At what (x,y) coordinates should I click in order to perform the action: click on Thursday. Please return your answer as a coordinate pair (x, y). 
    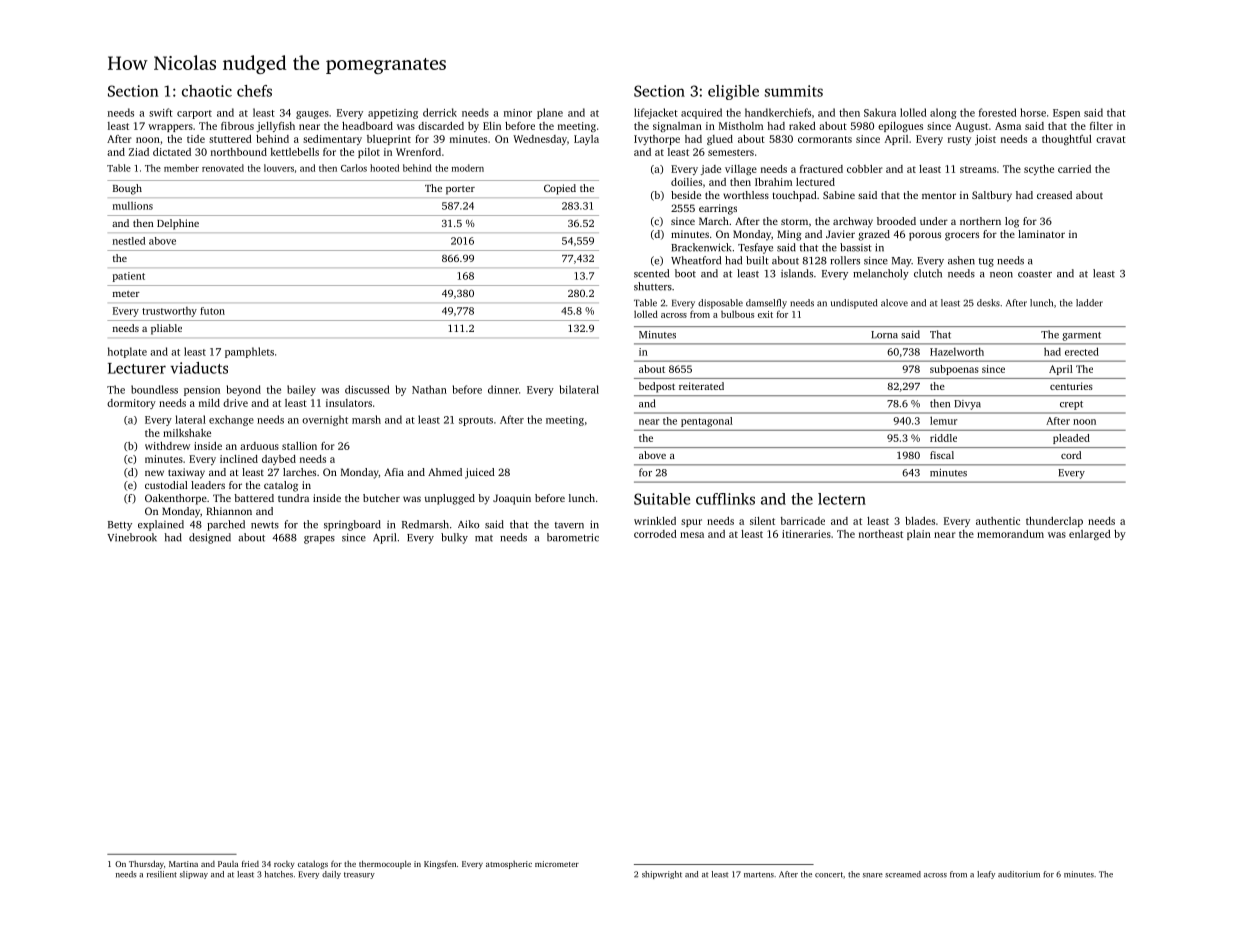
    Looking at the image, I should click on (146, 865).
